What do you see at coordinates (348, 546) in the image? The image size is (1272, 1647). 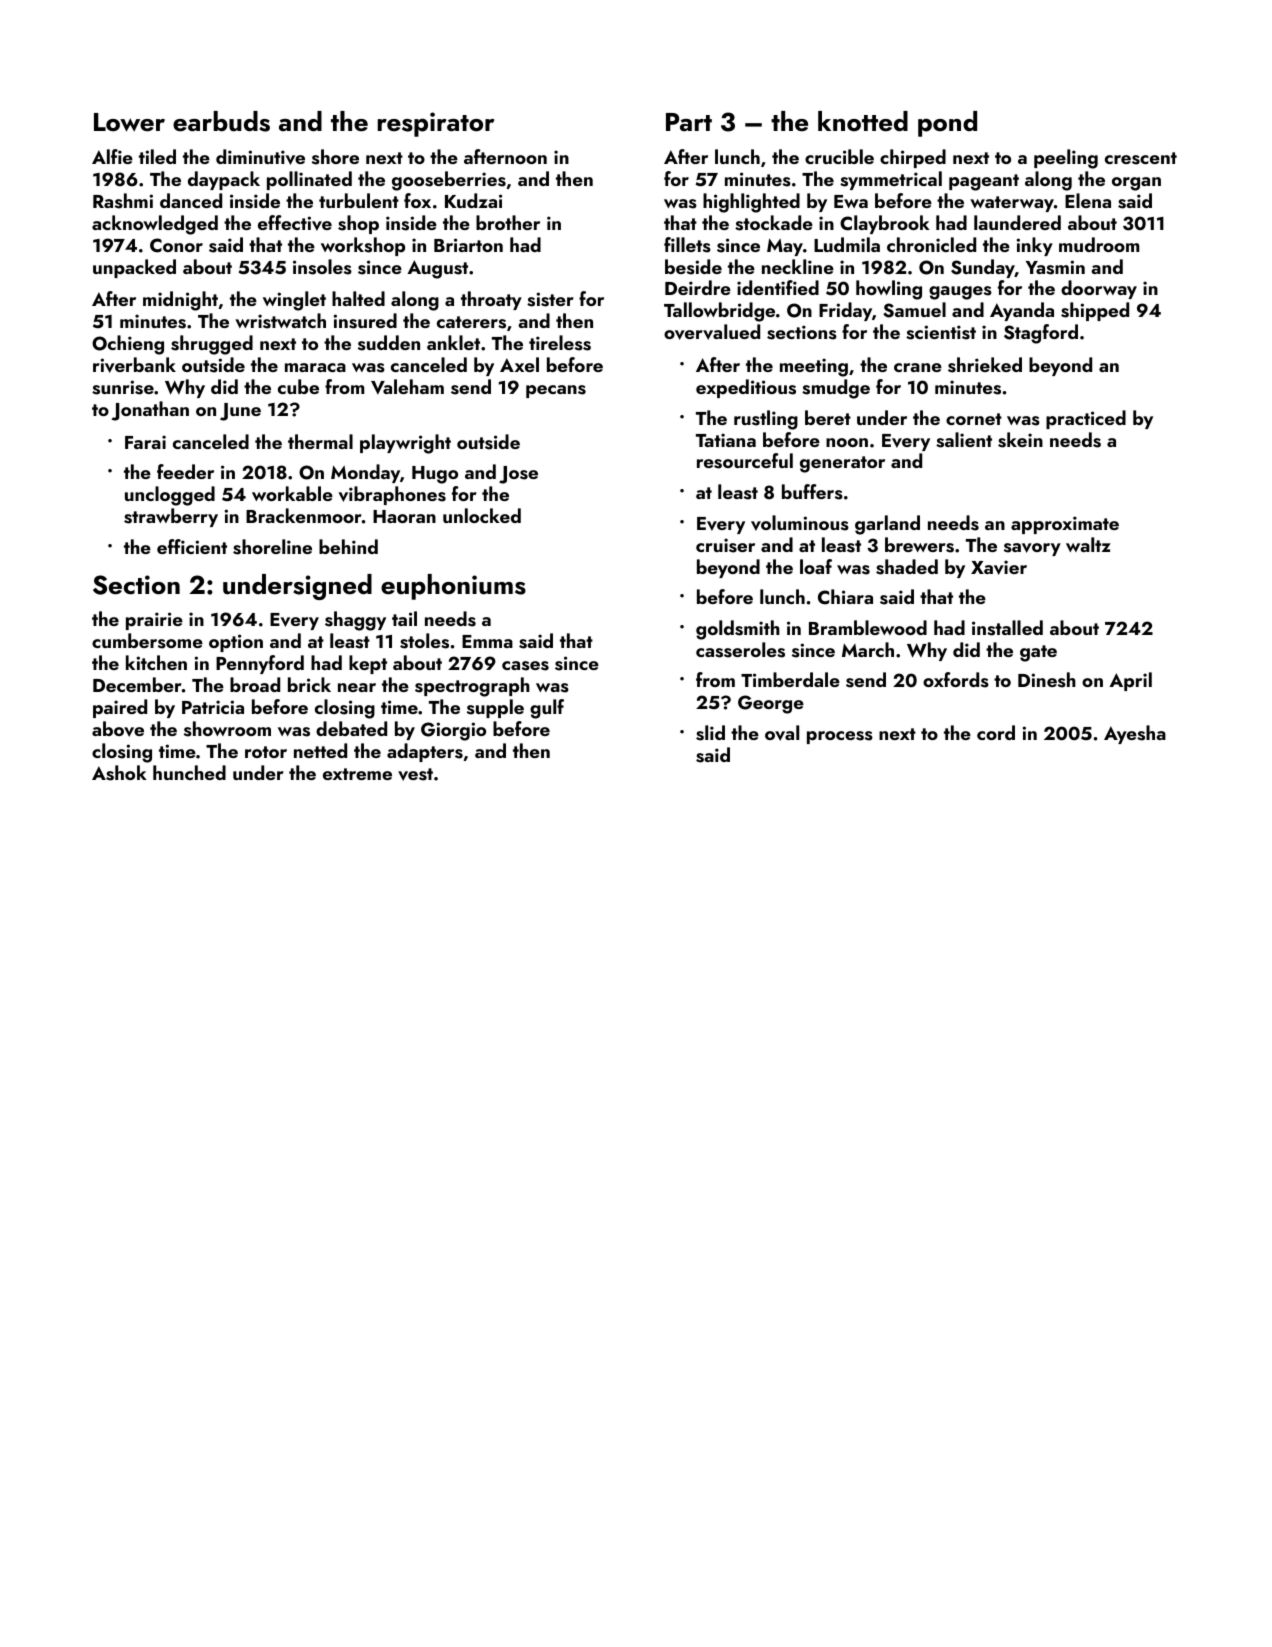 I see `behind` at bounding box center [348, 546].
